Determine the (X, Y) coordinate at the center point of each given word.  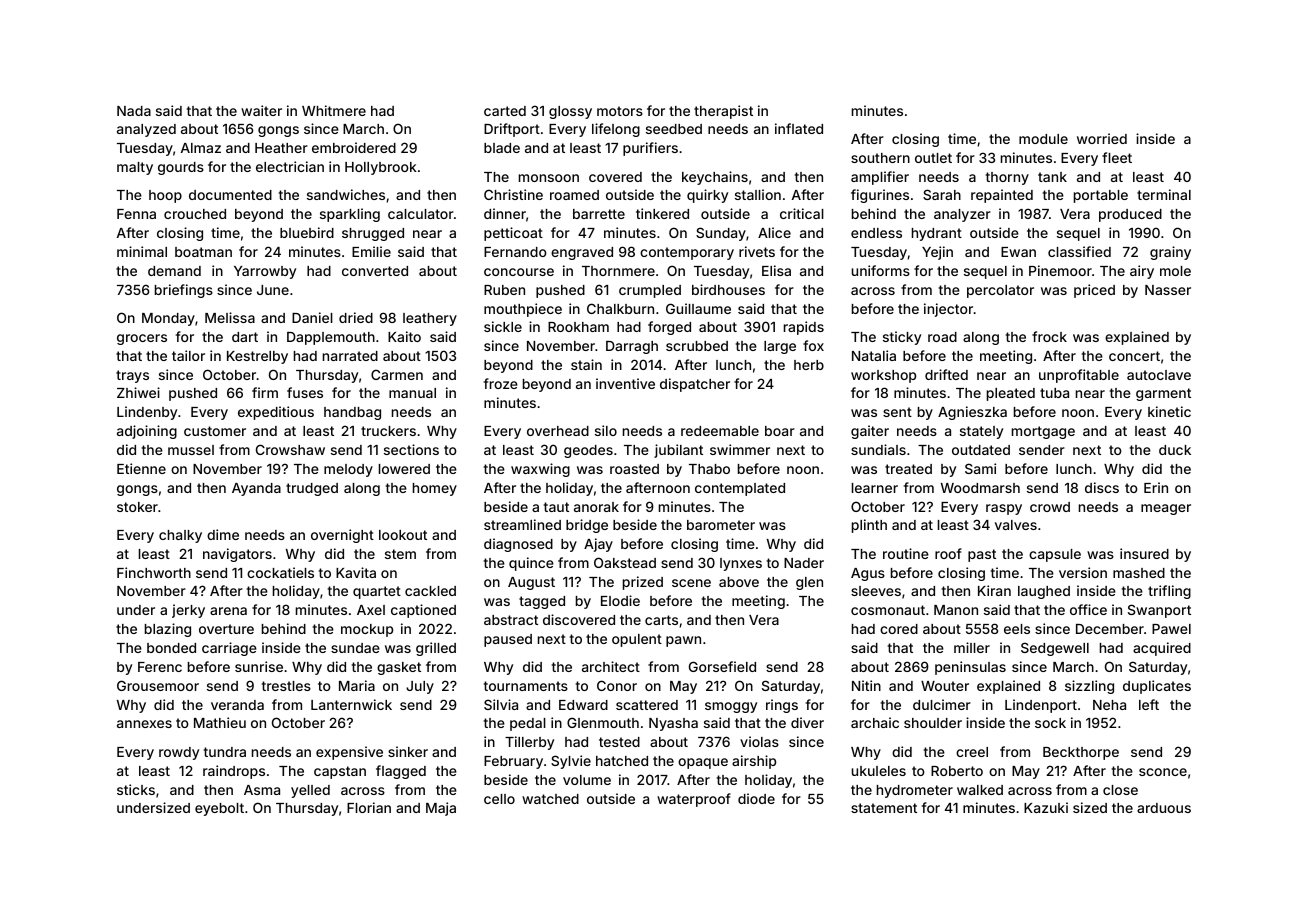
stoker (137, 507)
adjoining (147, 432)
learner (875, 488)
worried (1102, 138)
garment (1163, 394)
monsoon (549, 178)
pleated (1011, 394)
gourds (181, 168)
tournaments (526, 686)
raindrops (234, 772)
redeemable (720, 431)
